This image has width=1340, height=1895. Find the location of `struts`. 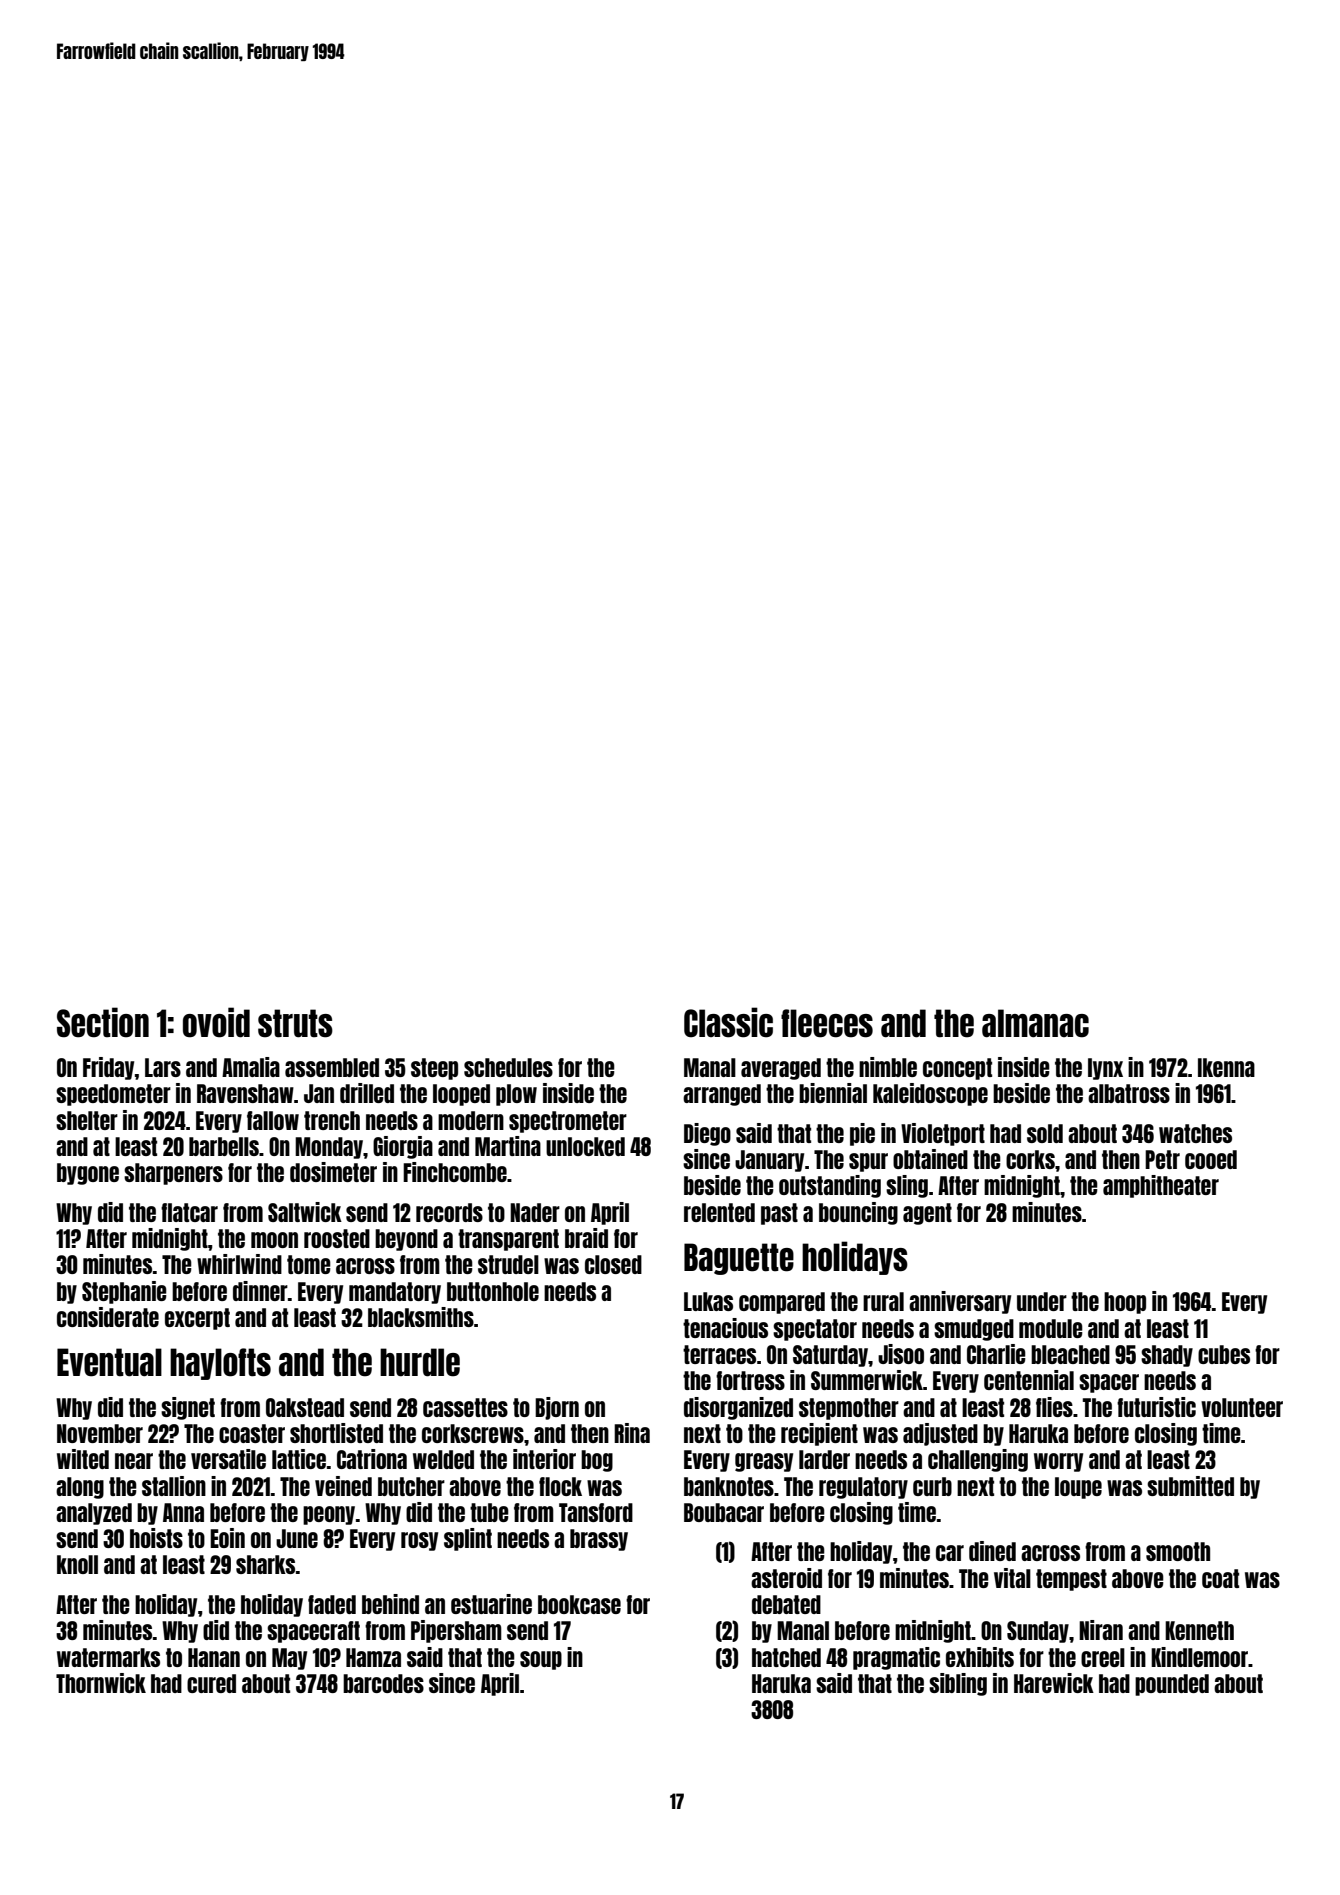

struts is located at coordinates (295, 1023).
